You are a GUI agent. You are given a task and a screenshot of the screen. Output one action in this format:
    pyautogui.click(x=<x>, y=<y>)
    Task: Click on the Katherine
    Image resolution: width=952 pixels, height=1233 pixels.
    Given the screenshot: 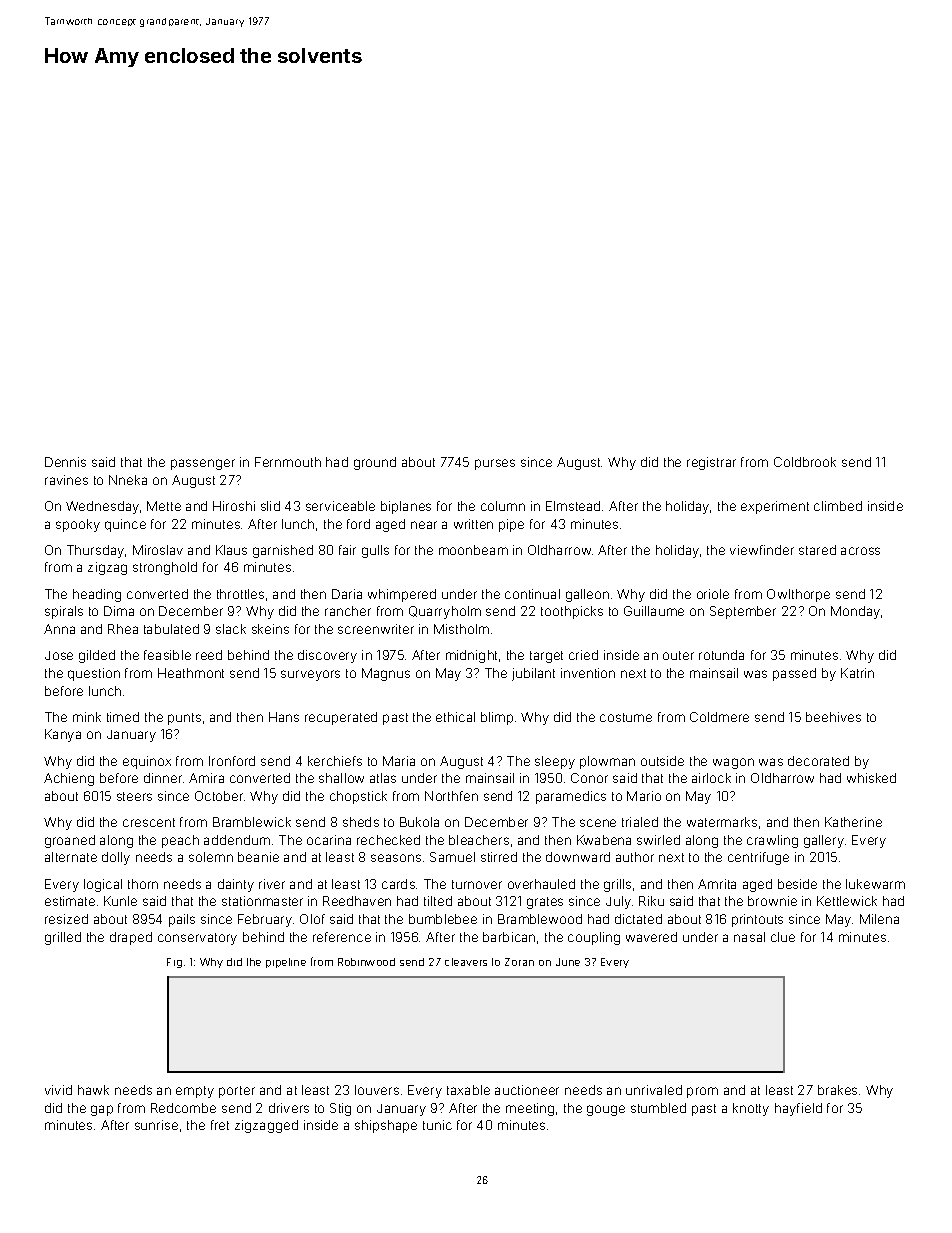 What is the action you would take?
    pyautogui.click(x=853, y=822)
